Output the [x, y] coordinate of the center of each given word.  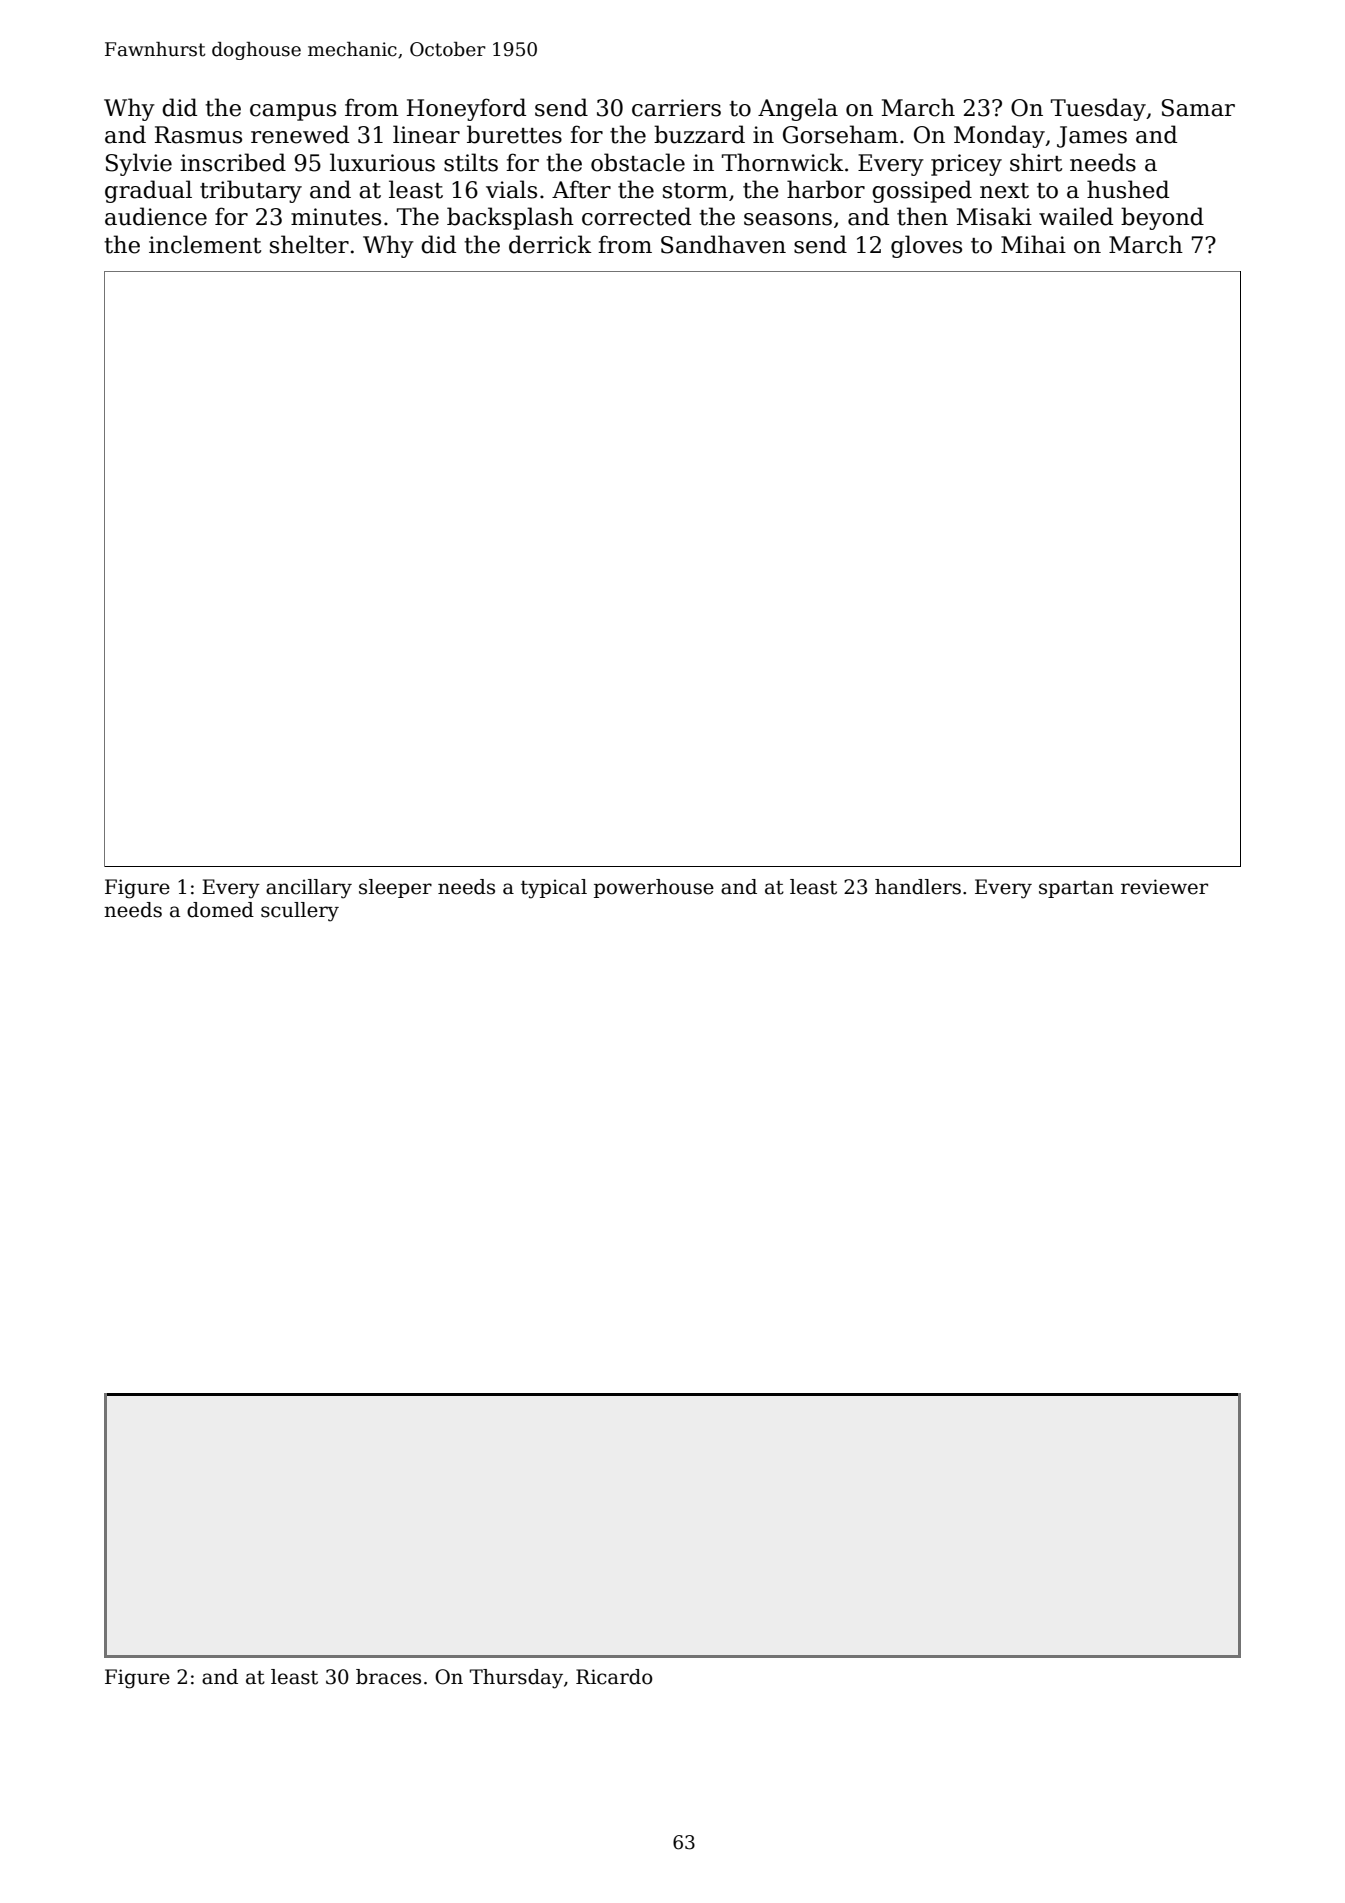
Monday [999, 136]
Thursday [516, 1679]
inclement [205, 244]
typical [554, 889]
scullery [300, 912]
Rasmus [198, 135]
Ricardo [614, 1677]
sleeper [395, 888]
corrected [636, 216]
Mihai [1033, 244]
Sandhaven [723, 244]
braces [388, 1677]
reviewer [1164, 887]
